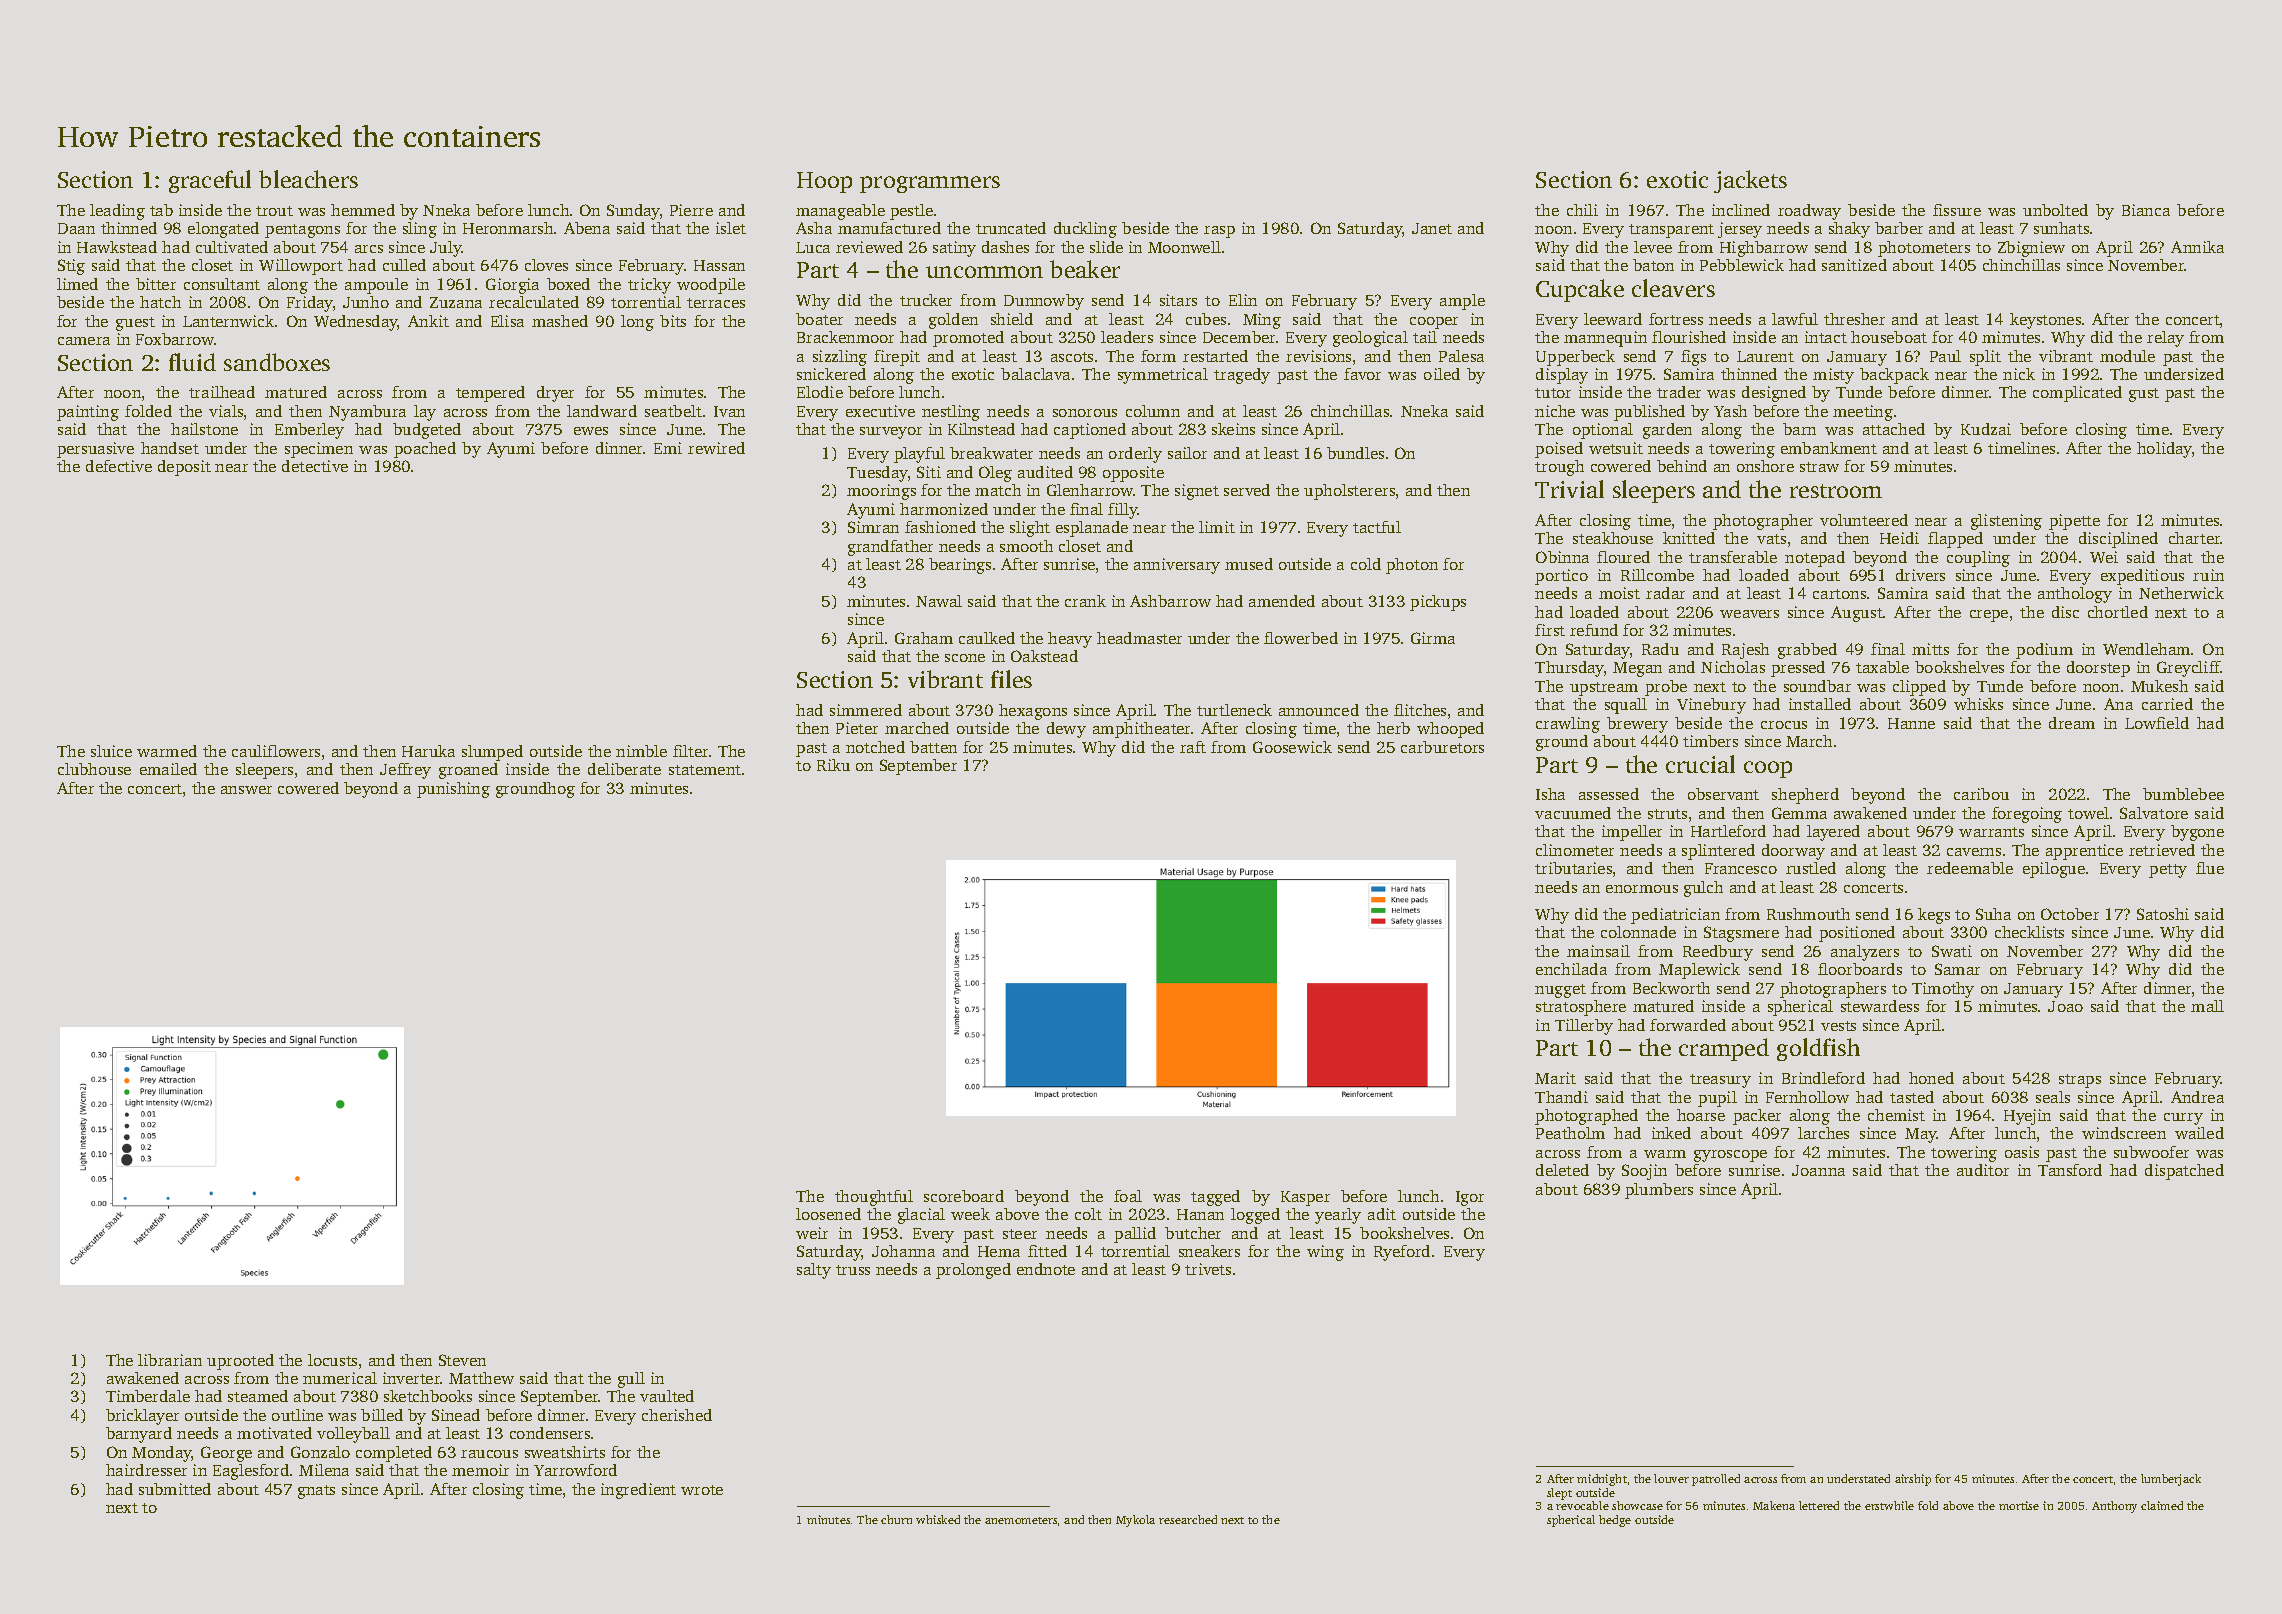  Describe the element at coordinates (1771, 539) in the document. I see `vats` at that location.
